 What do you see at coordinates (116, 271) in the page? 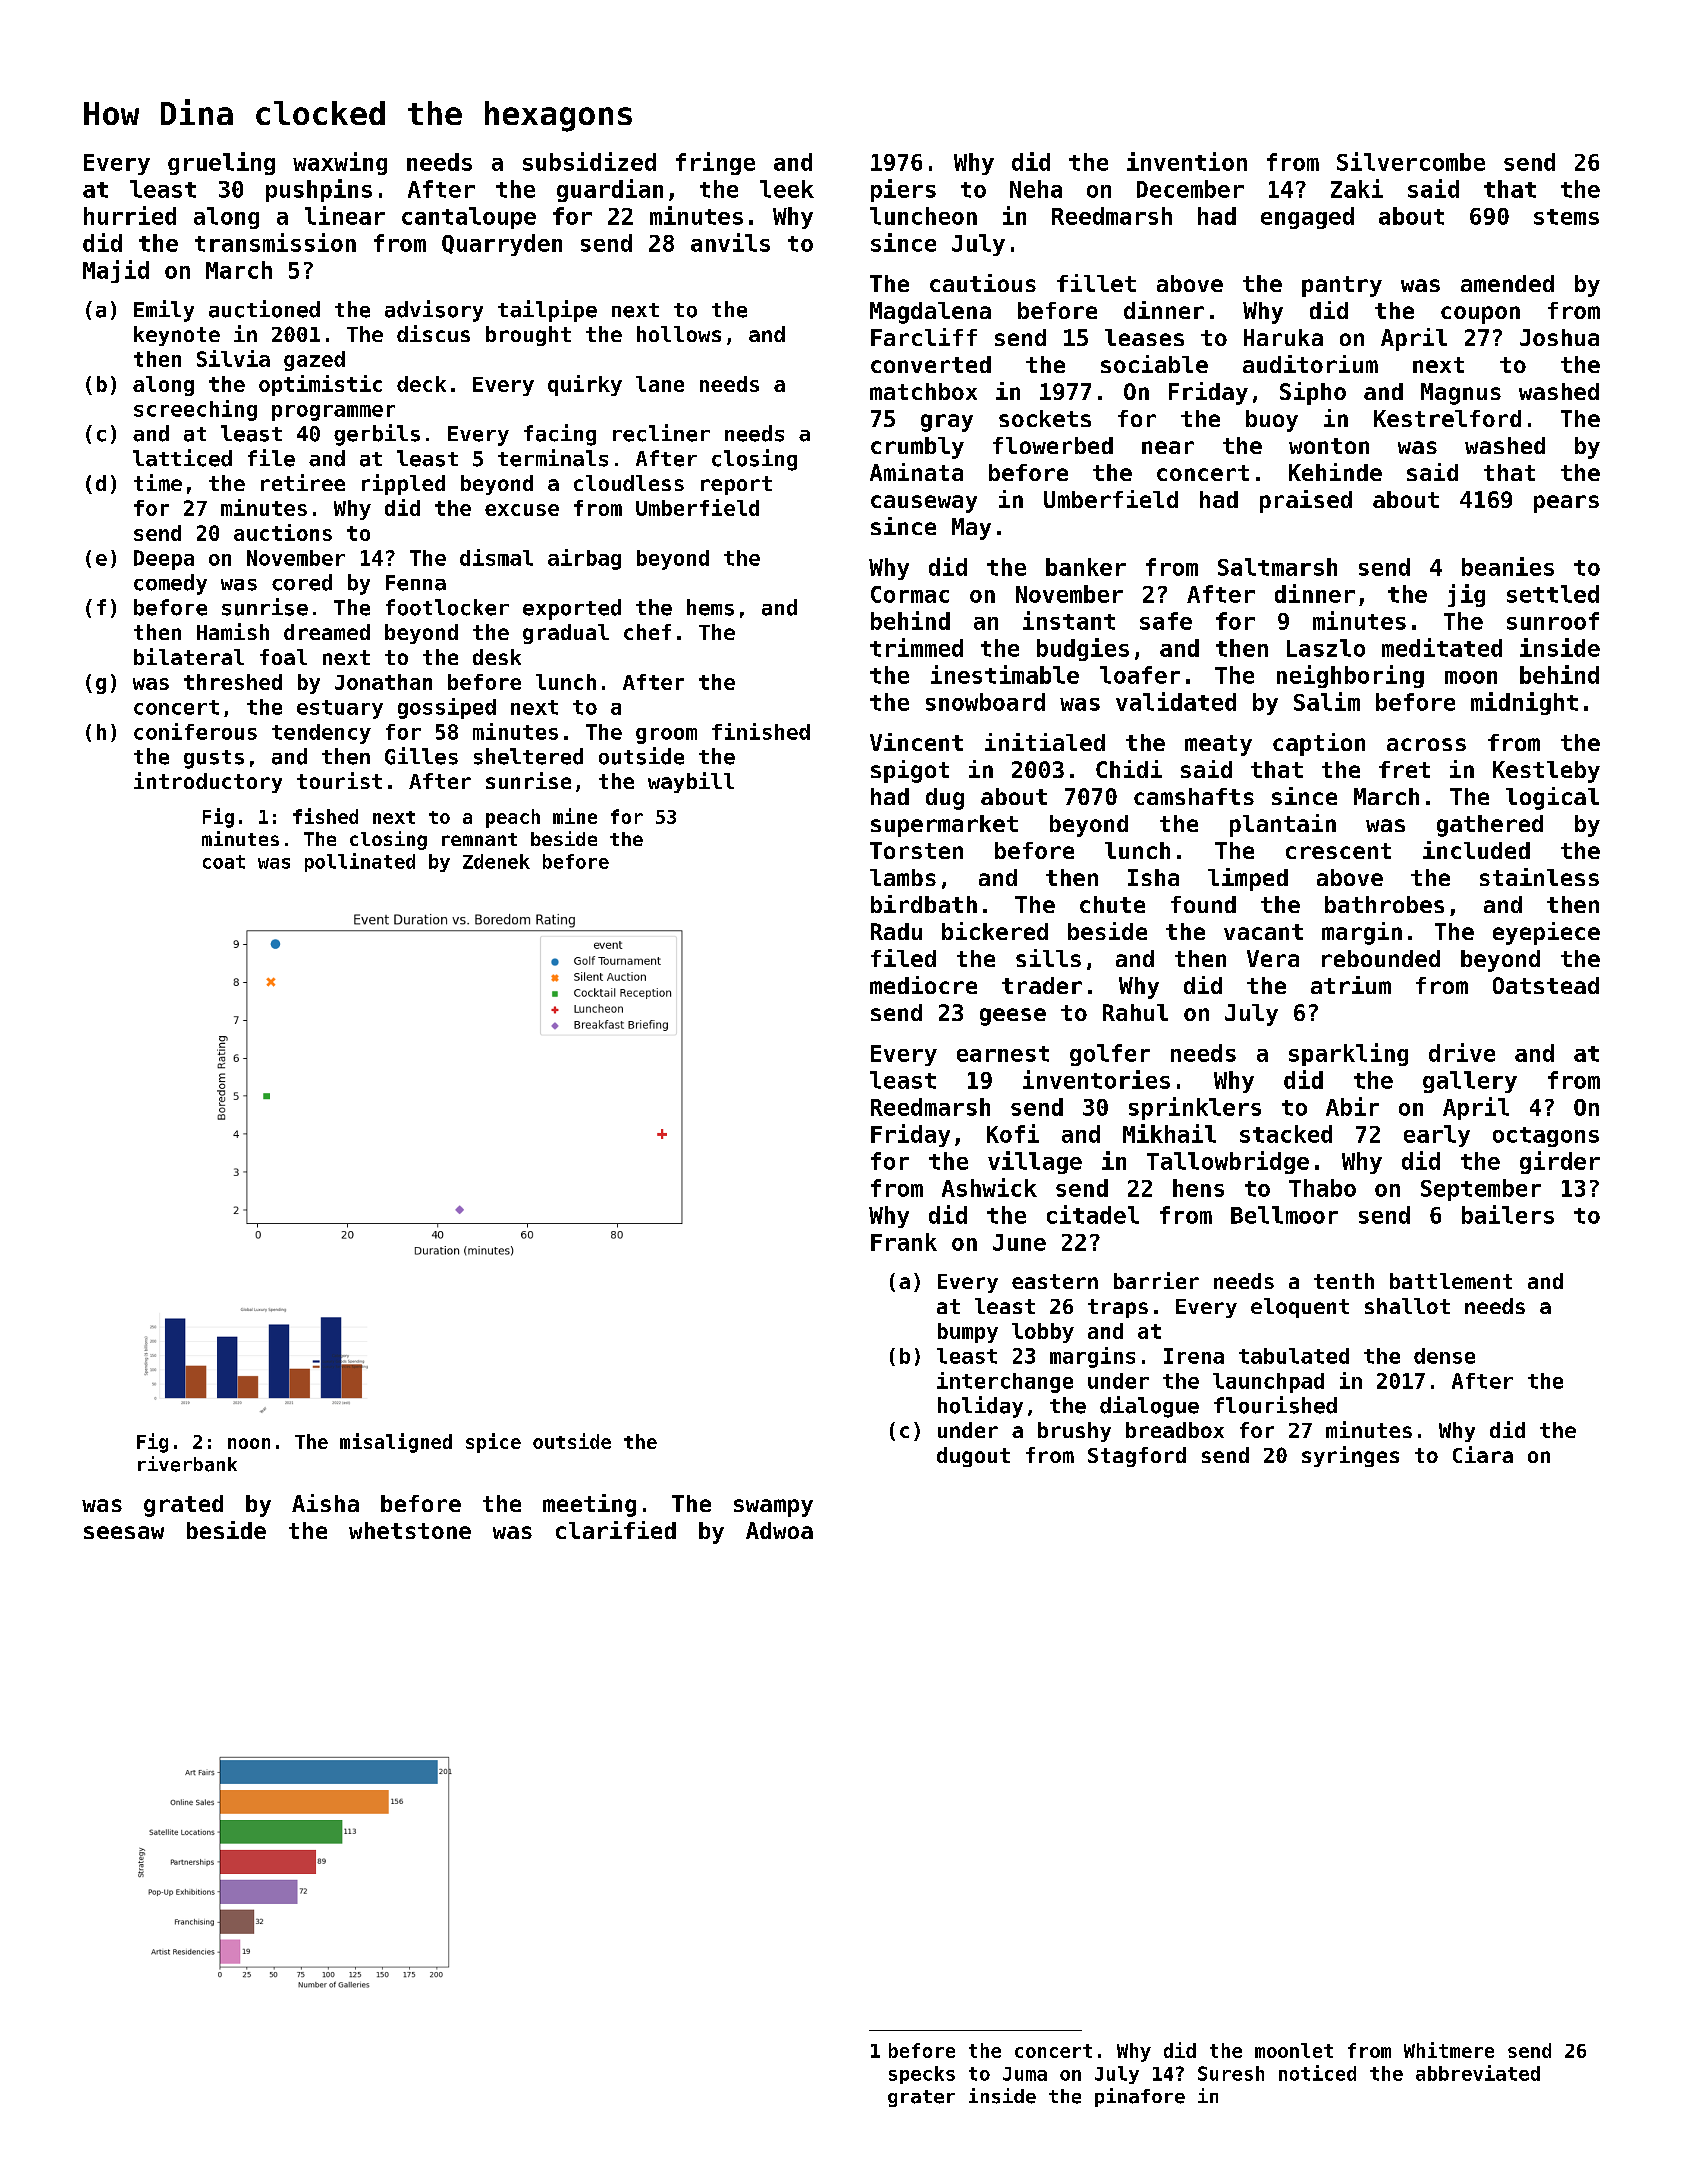
I see `Majid` at bounding box center [116, 271].
